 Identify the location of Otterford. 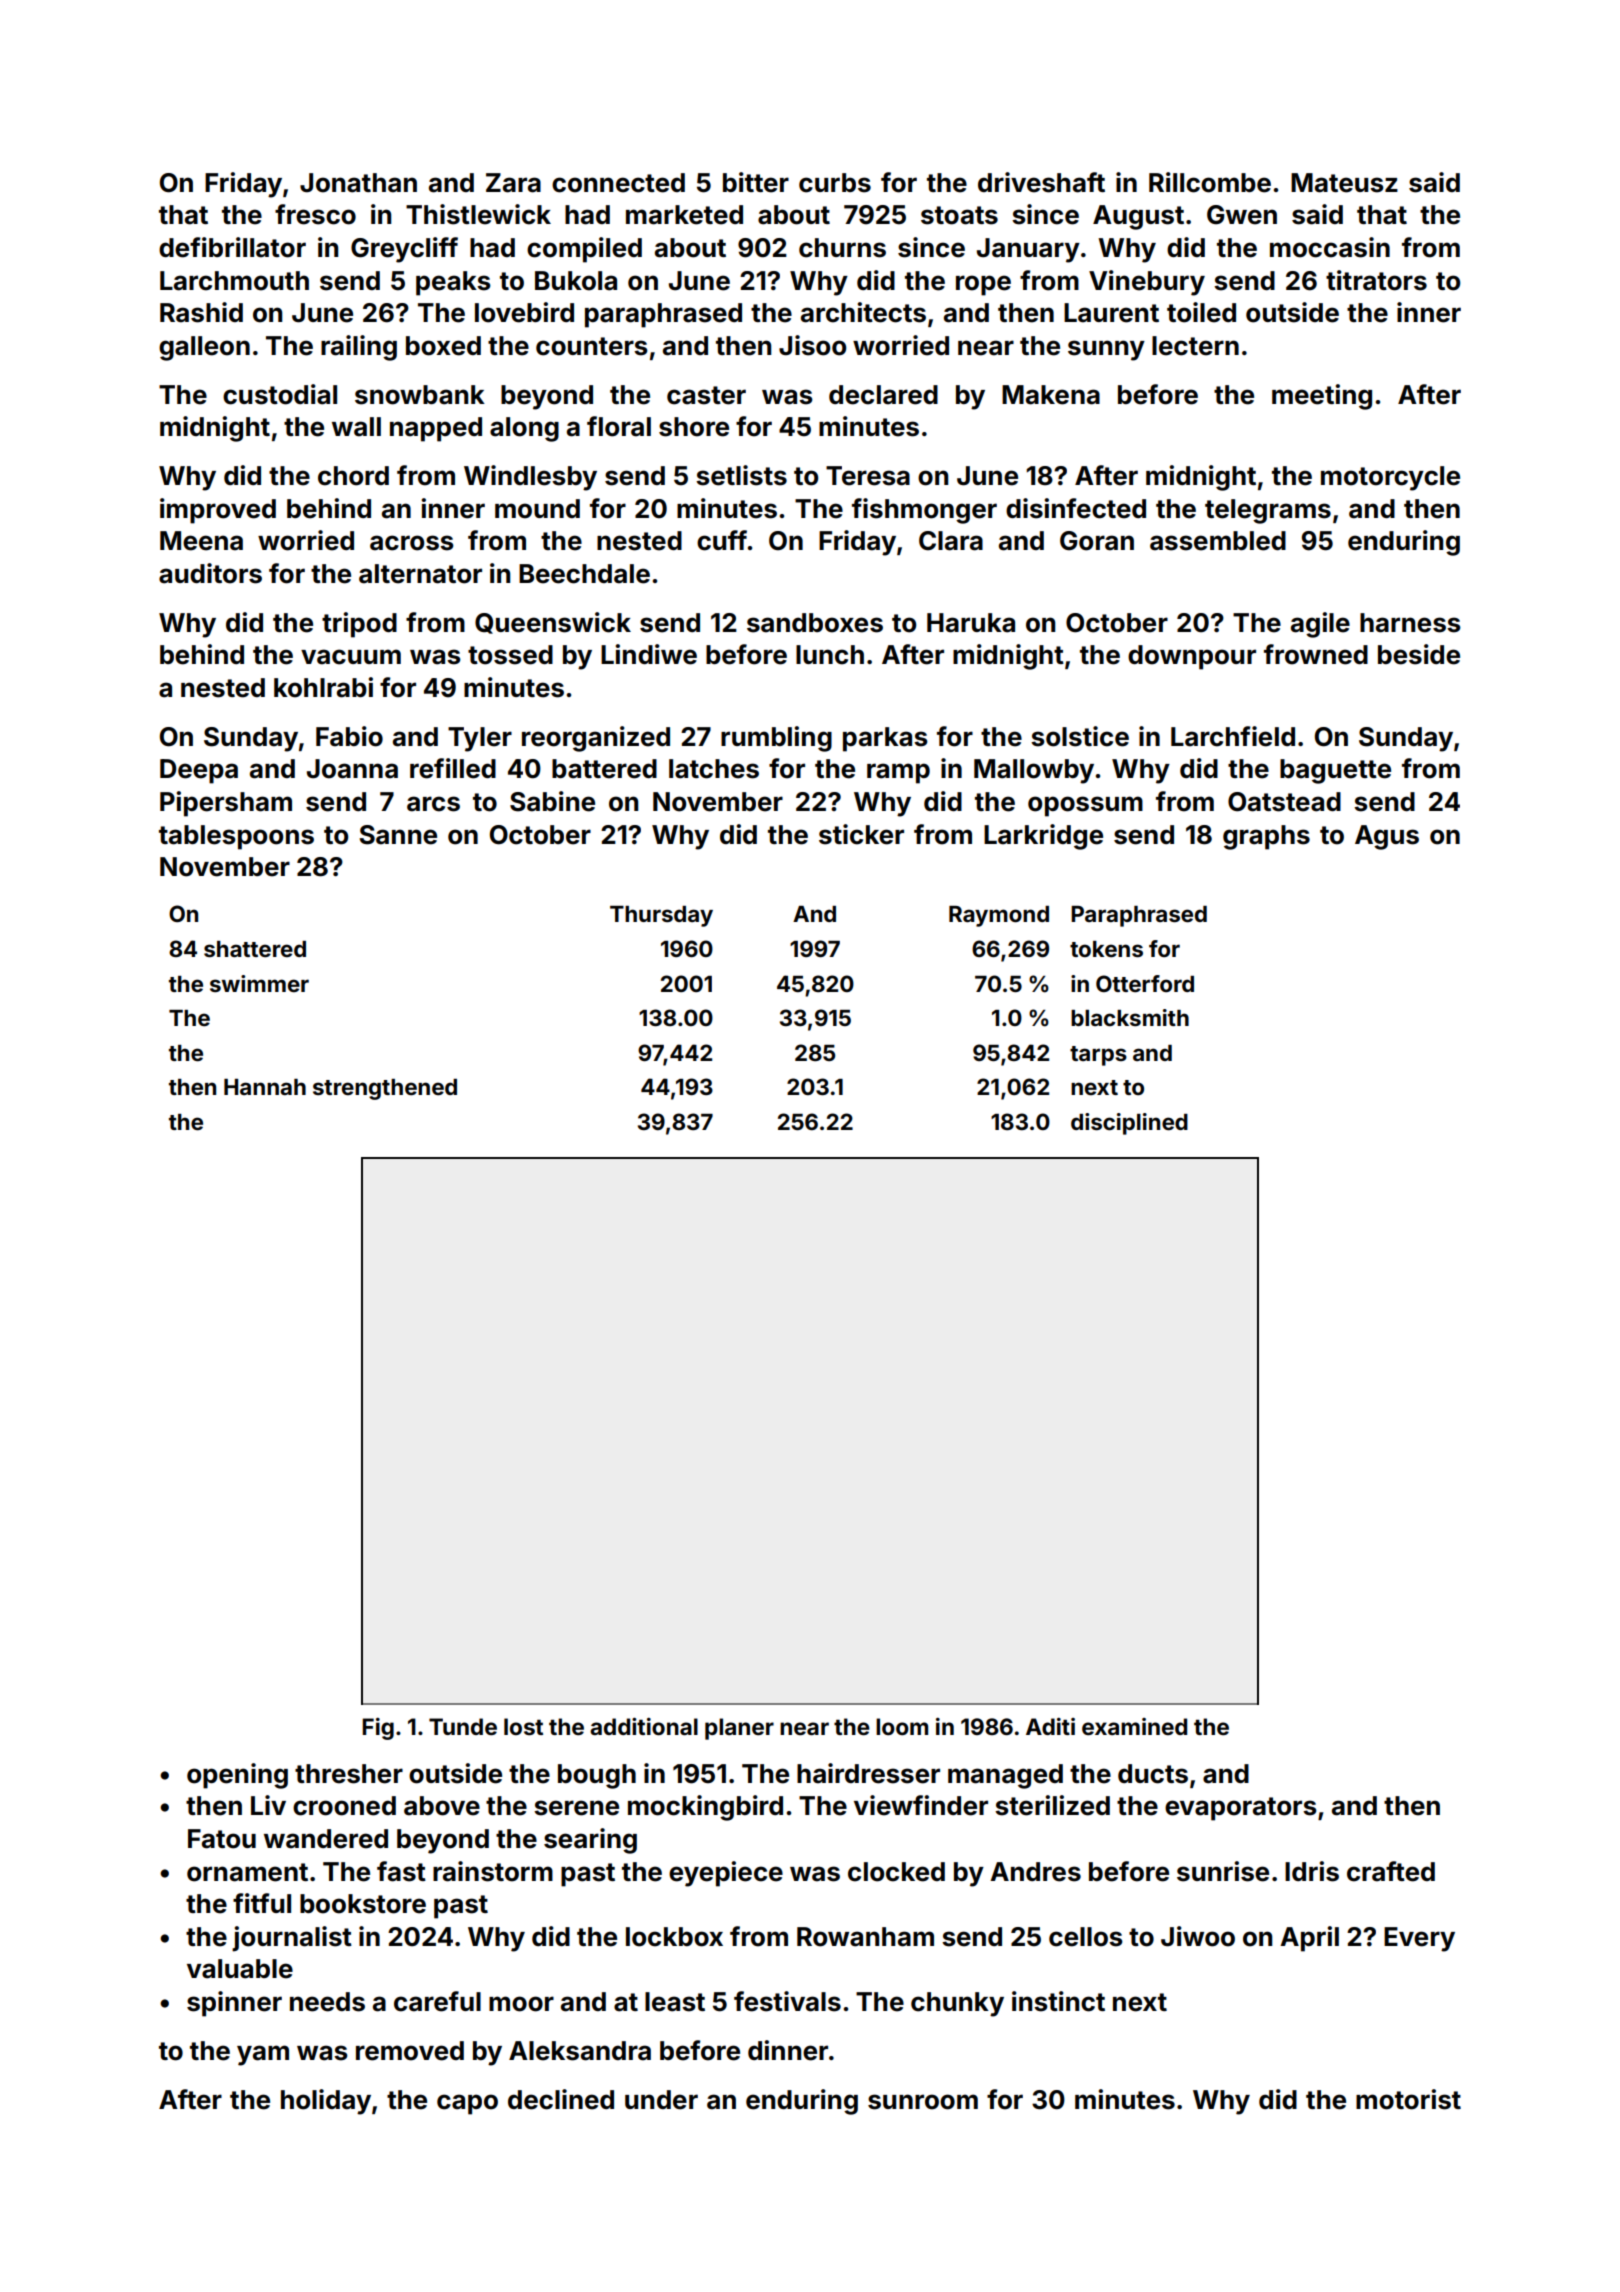
(1145, 983).
